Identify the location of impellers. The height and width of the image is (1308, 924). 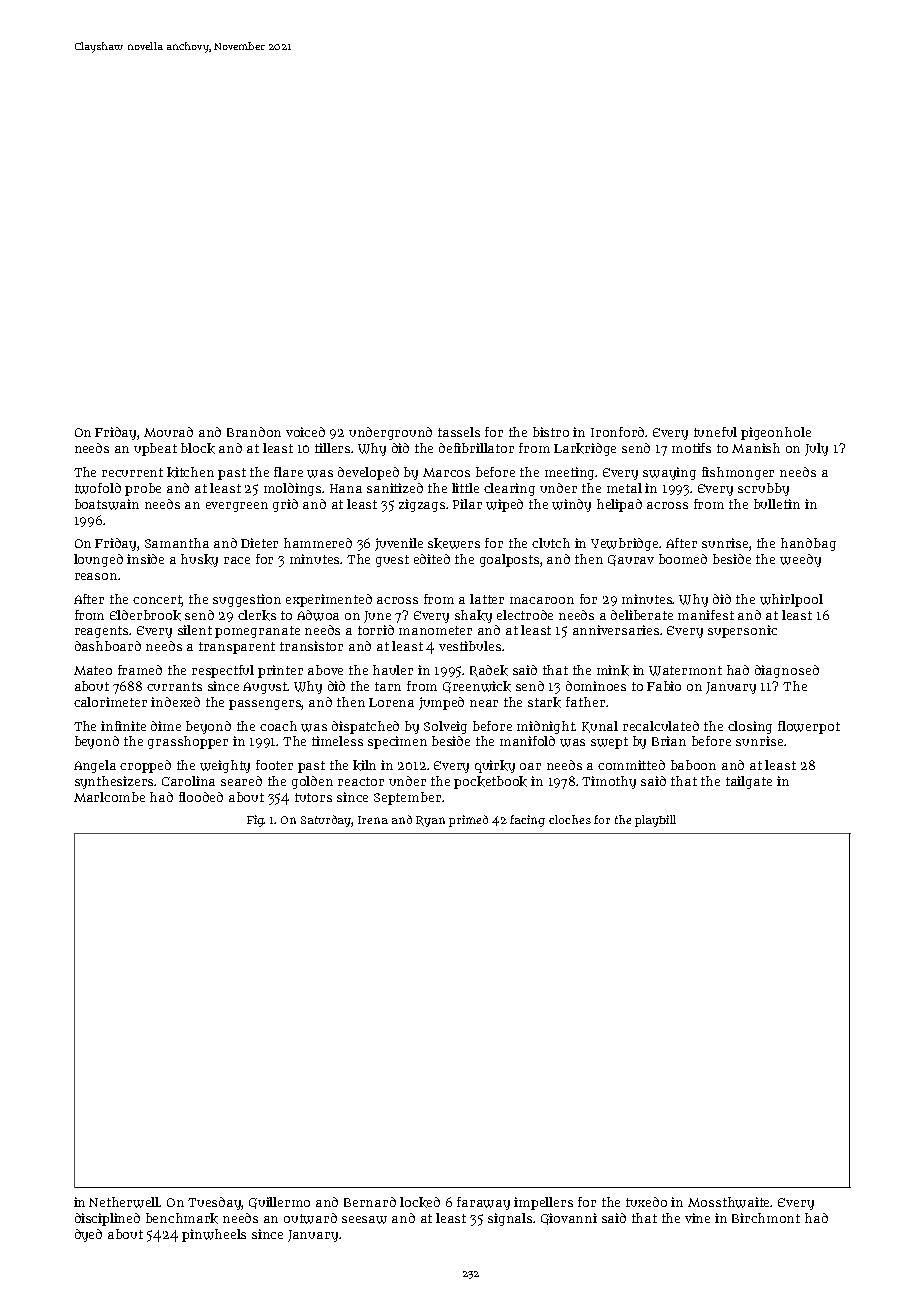
(543, 1203).
